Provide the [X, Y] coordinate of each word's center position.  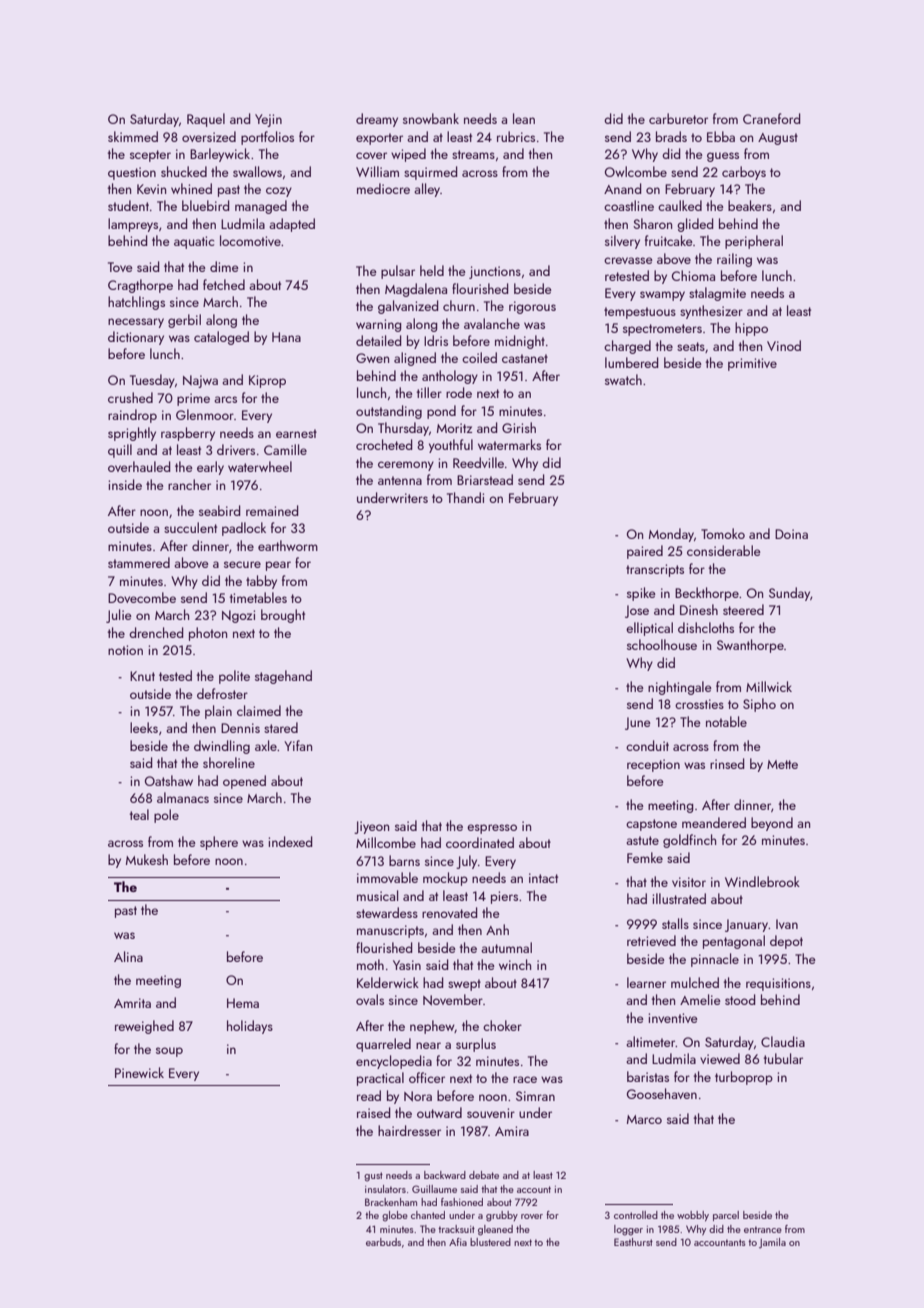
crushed [130, 397]
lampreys [133, 225]
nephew [432, 1027]
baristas [648, 1076]
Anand [622, 188]
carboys [744, 173]
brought [283, 616]
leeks [144, 727]
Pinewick [139, 1072]
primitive [752, 364]
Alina [128, 956]
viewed [720, 1058]
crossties [699, 704]
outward [439, 1112]
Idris [436, 340]
